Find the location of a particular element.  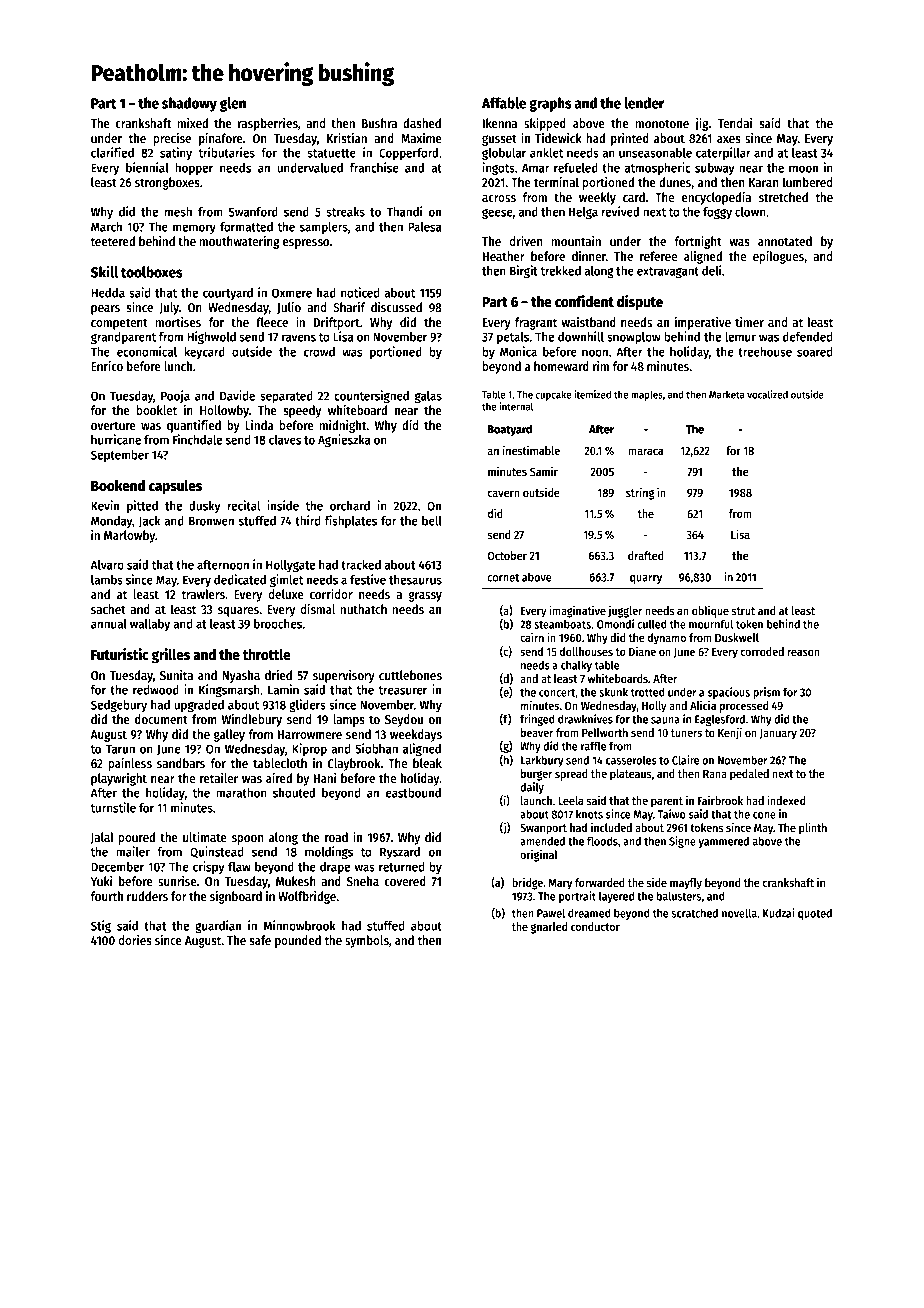

timer is located at coordinates (749, 322).
